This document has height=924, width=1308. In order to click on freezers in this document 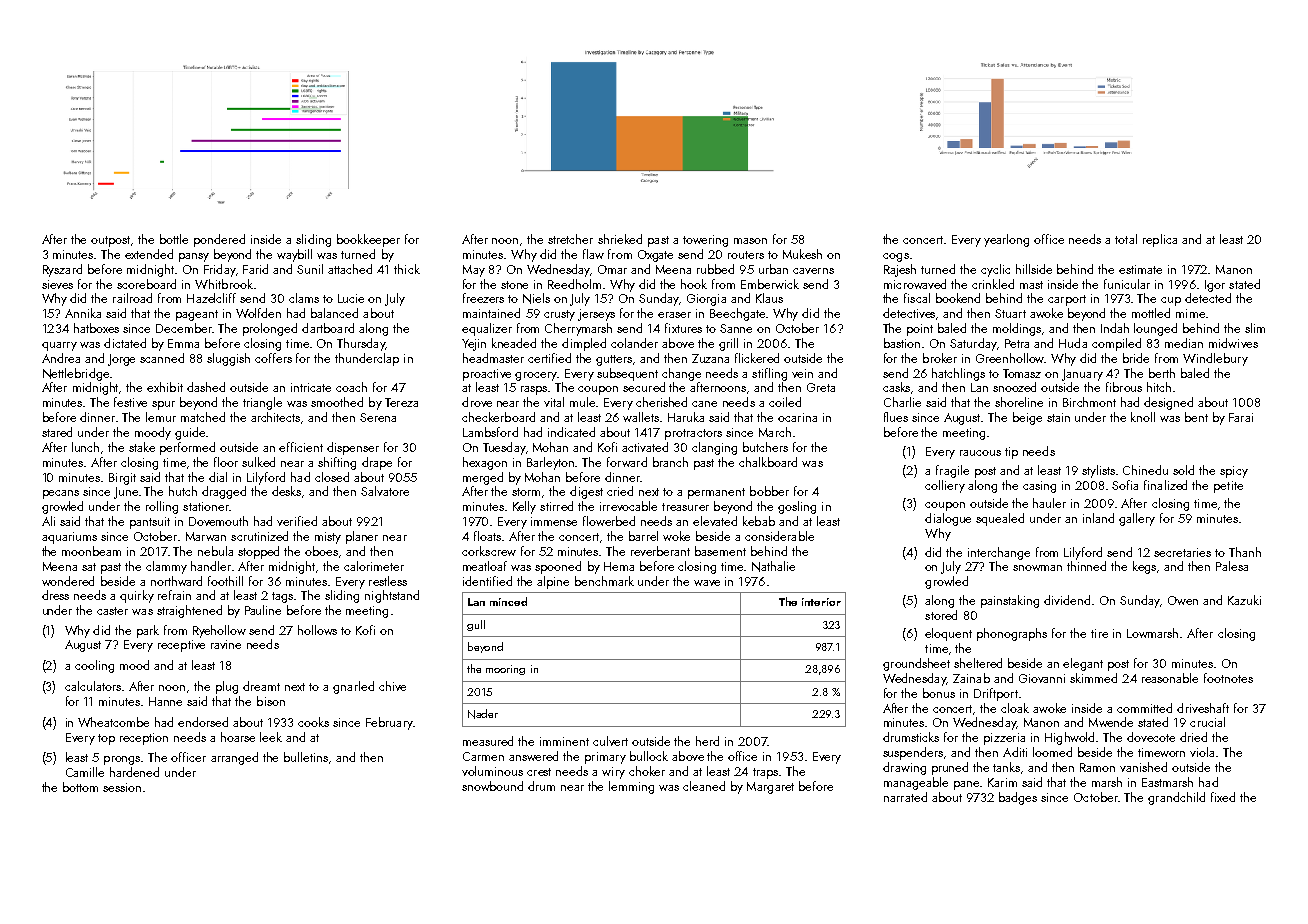, I will do `click(483, 298)`.
